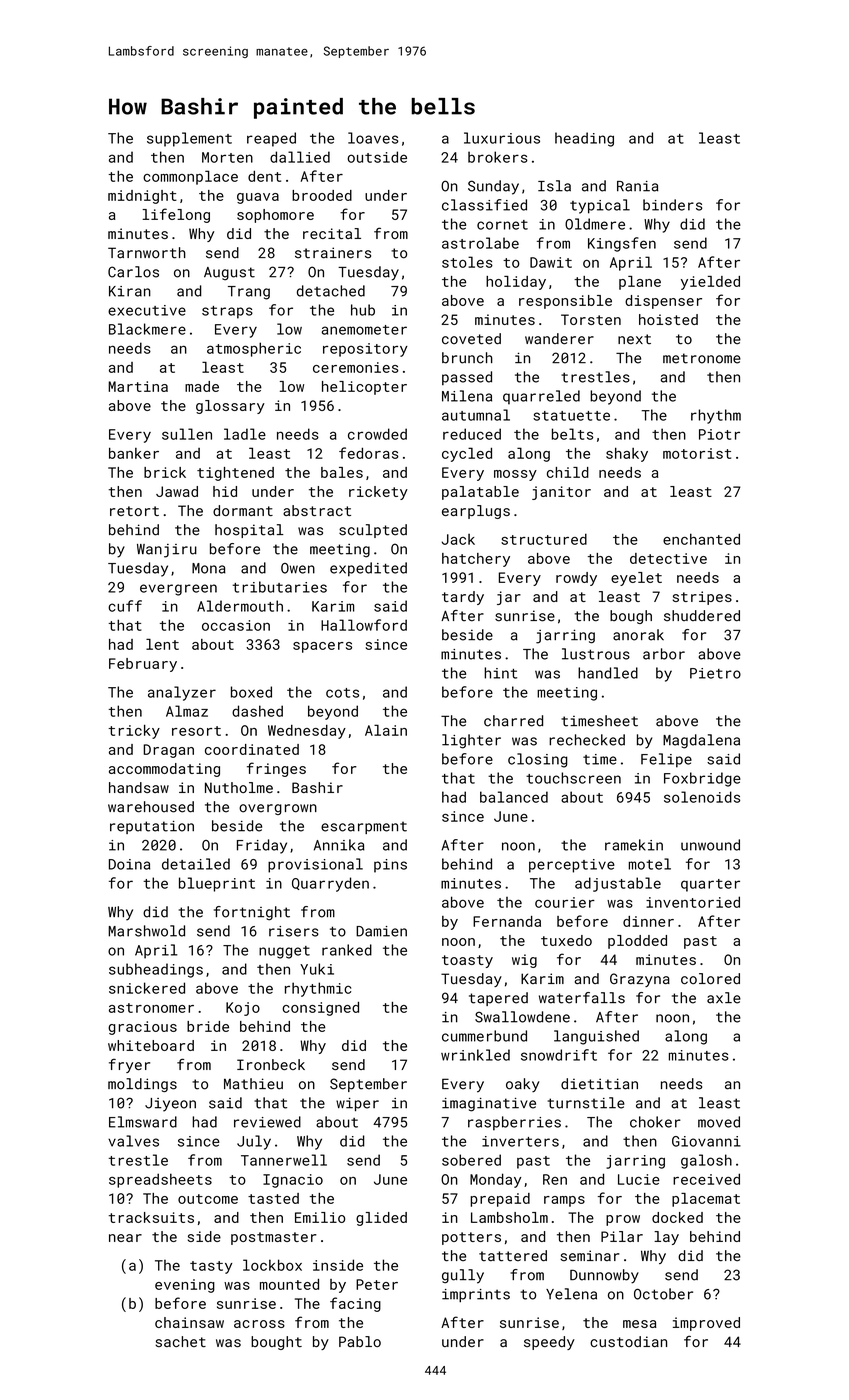 The width and height of the screenshot is (849, 1400). I want to click on stoles, so click(467, 262).
